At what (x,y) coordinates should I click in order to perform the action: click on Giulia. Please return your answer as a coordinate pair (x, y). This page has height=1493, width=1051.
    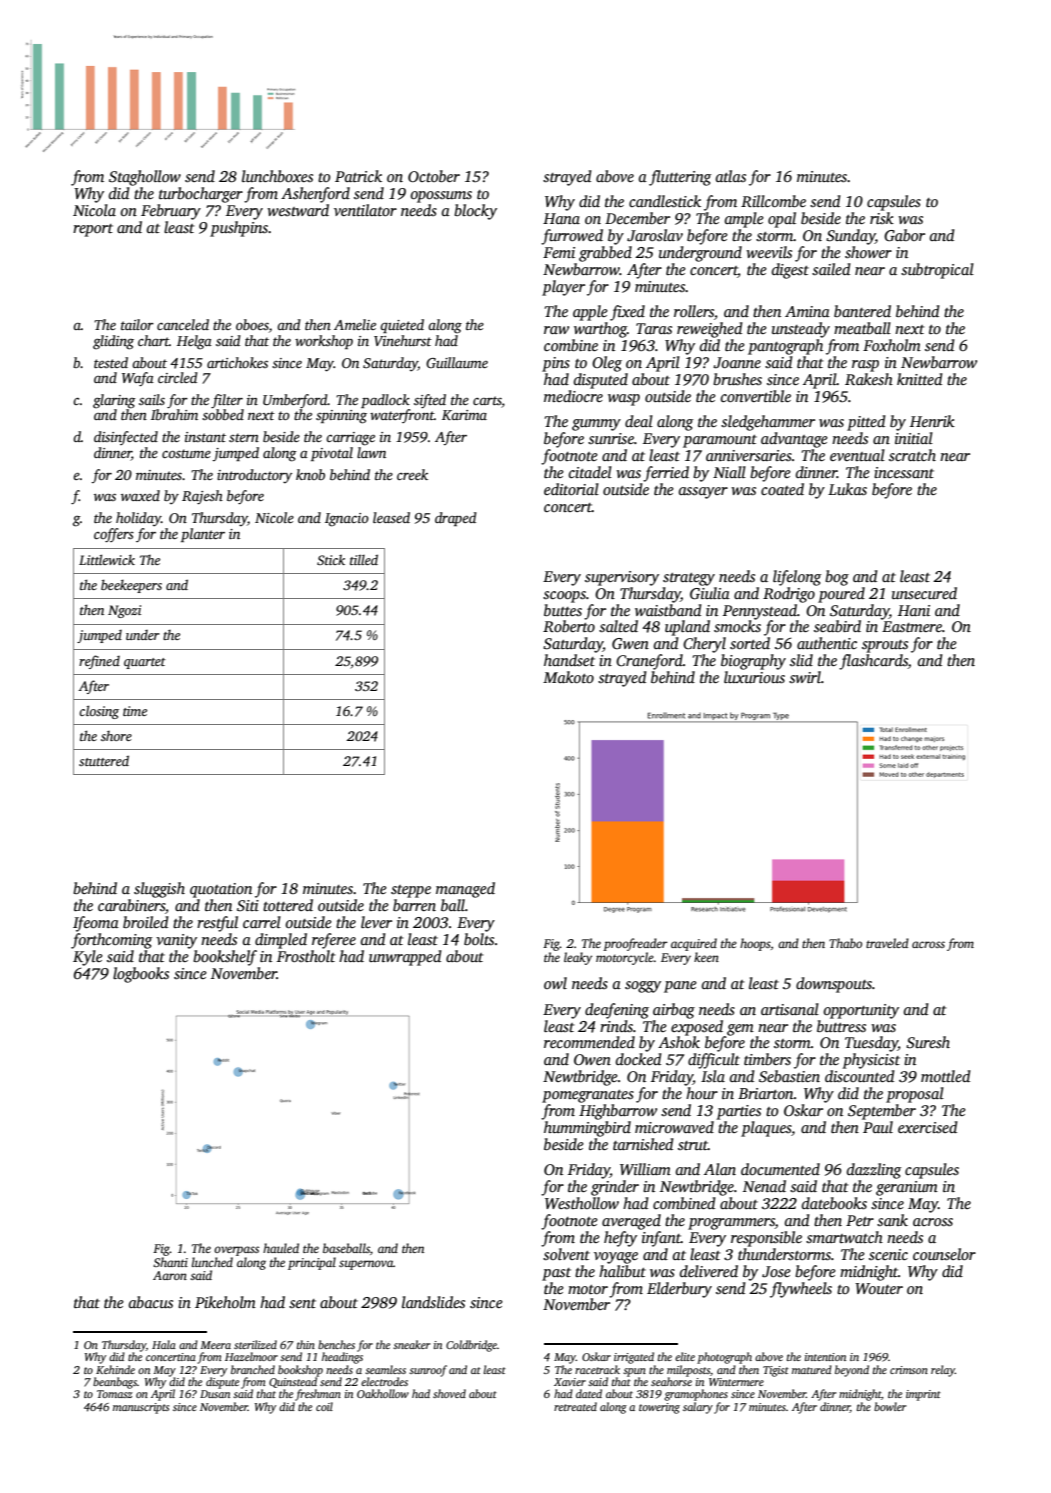
    Looking at the image, I should click on (710, 593).
